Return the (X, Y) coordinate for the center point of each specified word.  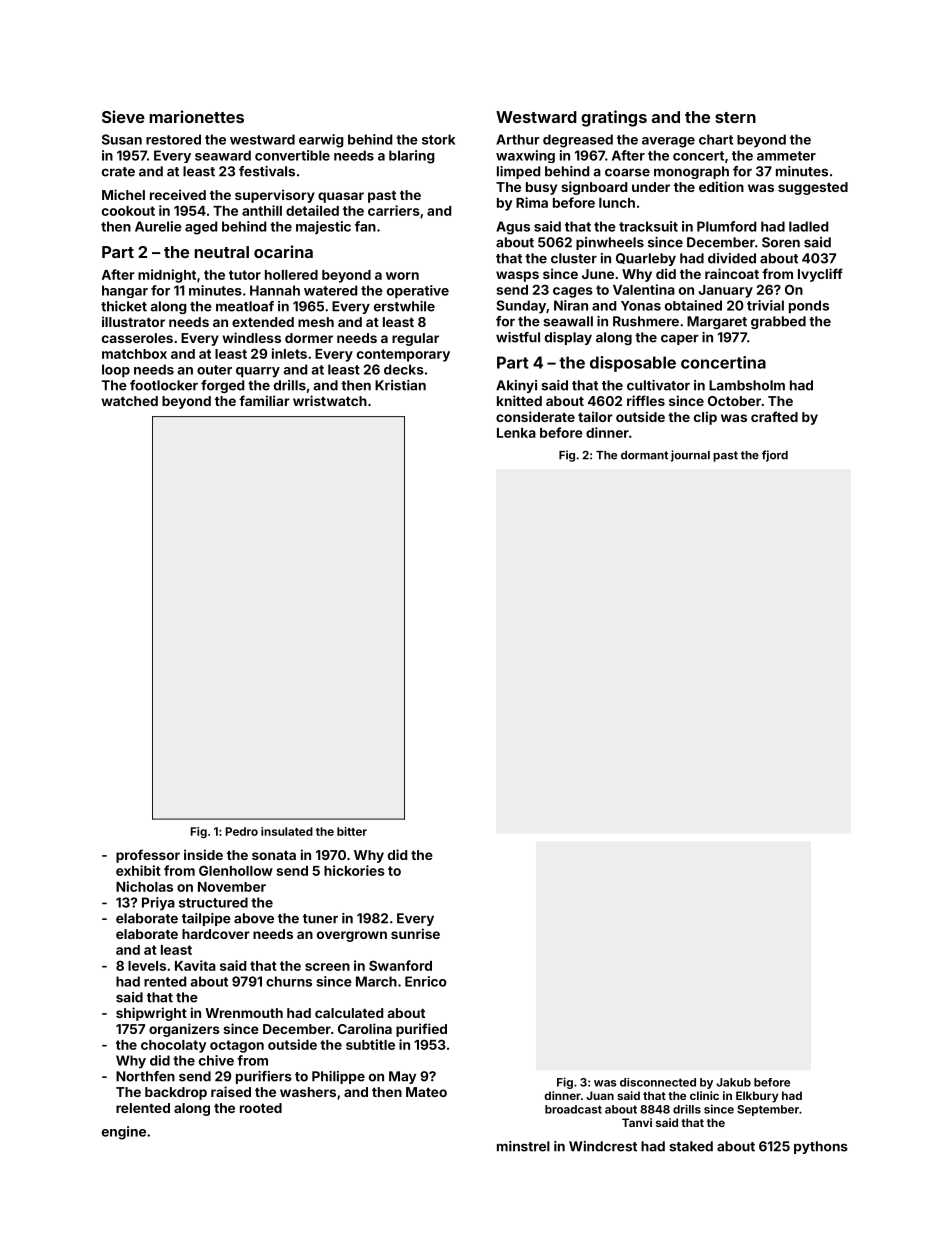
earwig (321, 141)
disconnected (658, 1082)
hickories (354, 870)
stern (735, 117)
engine (124, 1133)
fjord (775, 456)
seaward (223, 155)
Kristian (400, 385)
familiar (264, 400)
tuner (320, 919)
